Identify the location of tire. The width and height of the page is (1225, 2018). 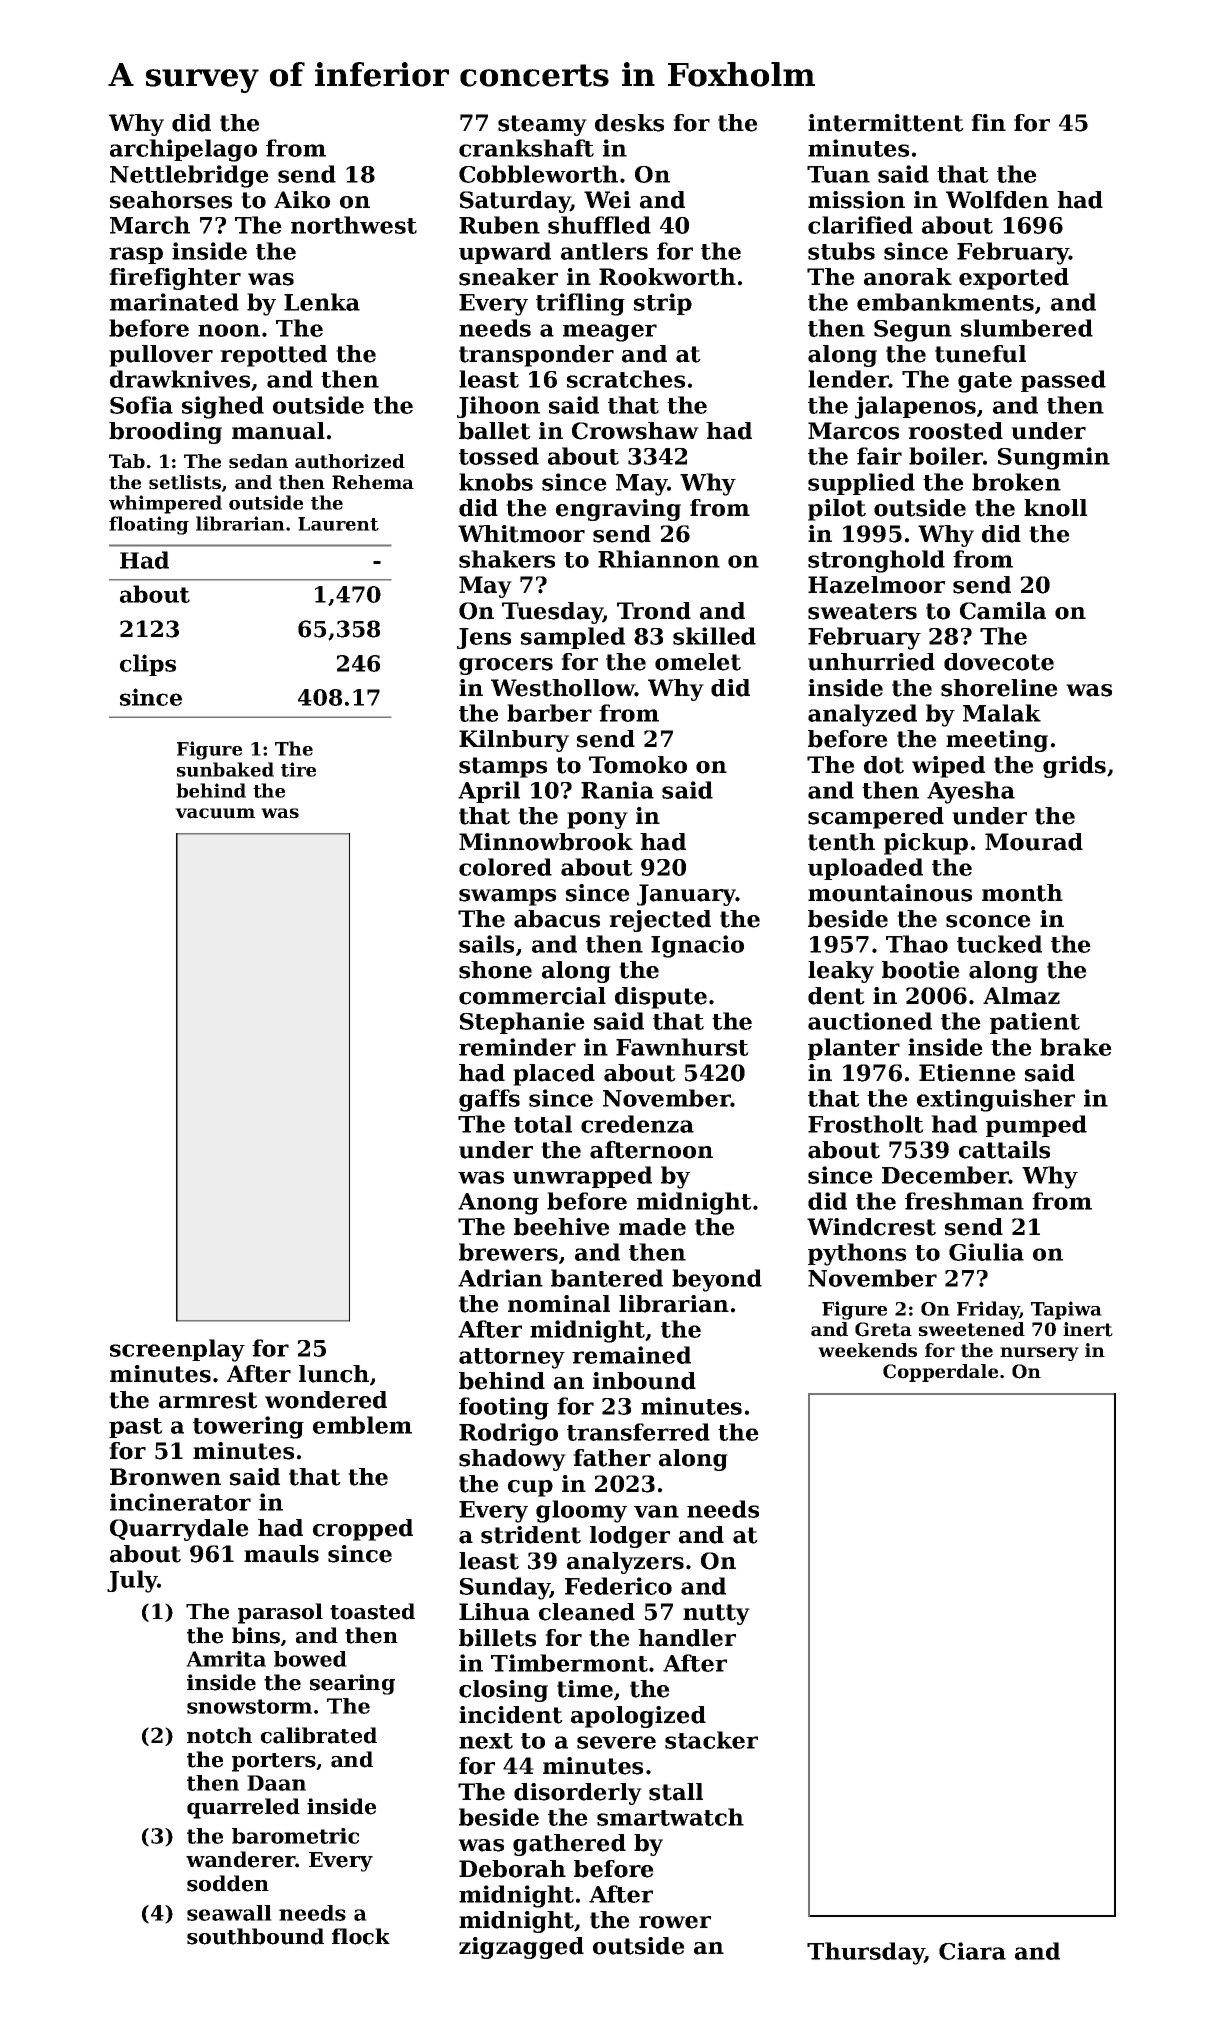
(298, 769).
